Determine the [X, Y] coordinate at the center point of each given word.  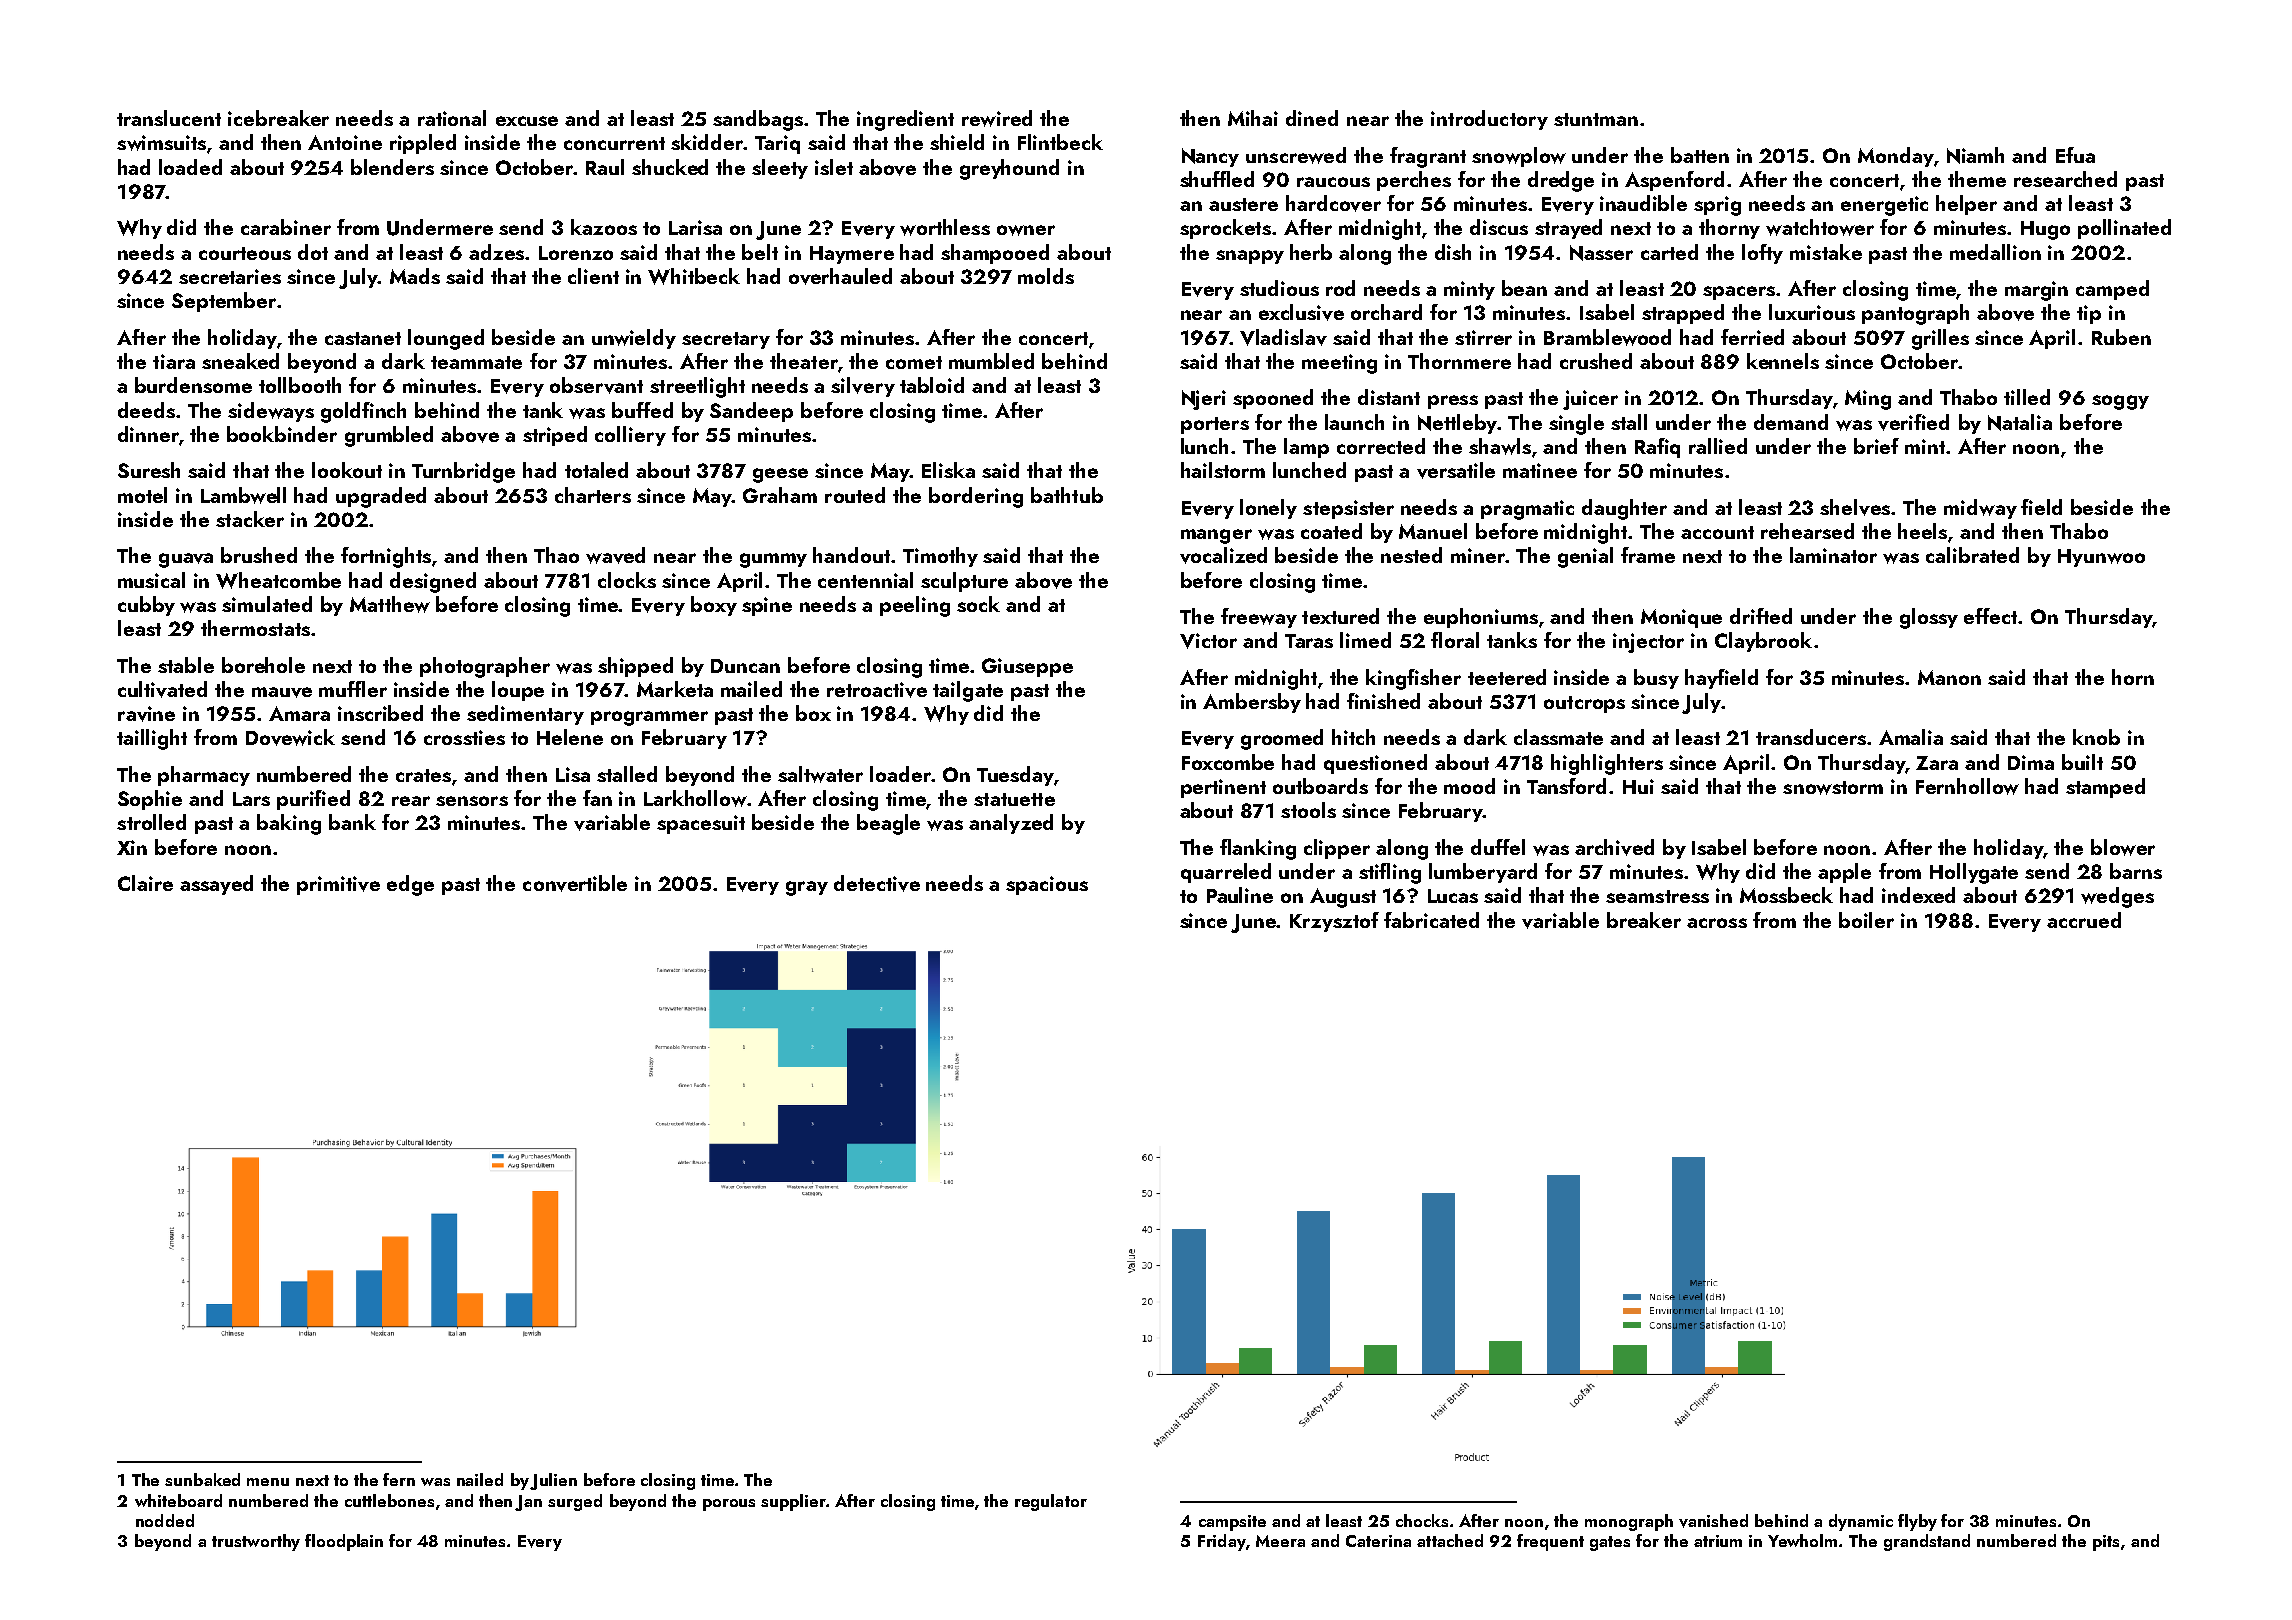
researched [2065, 179]
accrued [2084, 920]
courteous [245, 253]
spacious [1047, 885]
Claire [145, 883]
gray [807, 888]
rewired [997, 118]
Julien [553, 1481]
